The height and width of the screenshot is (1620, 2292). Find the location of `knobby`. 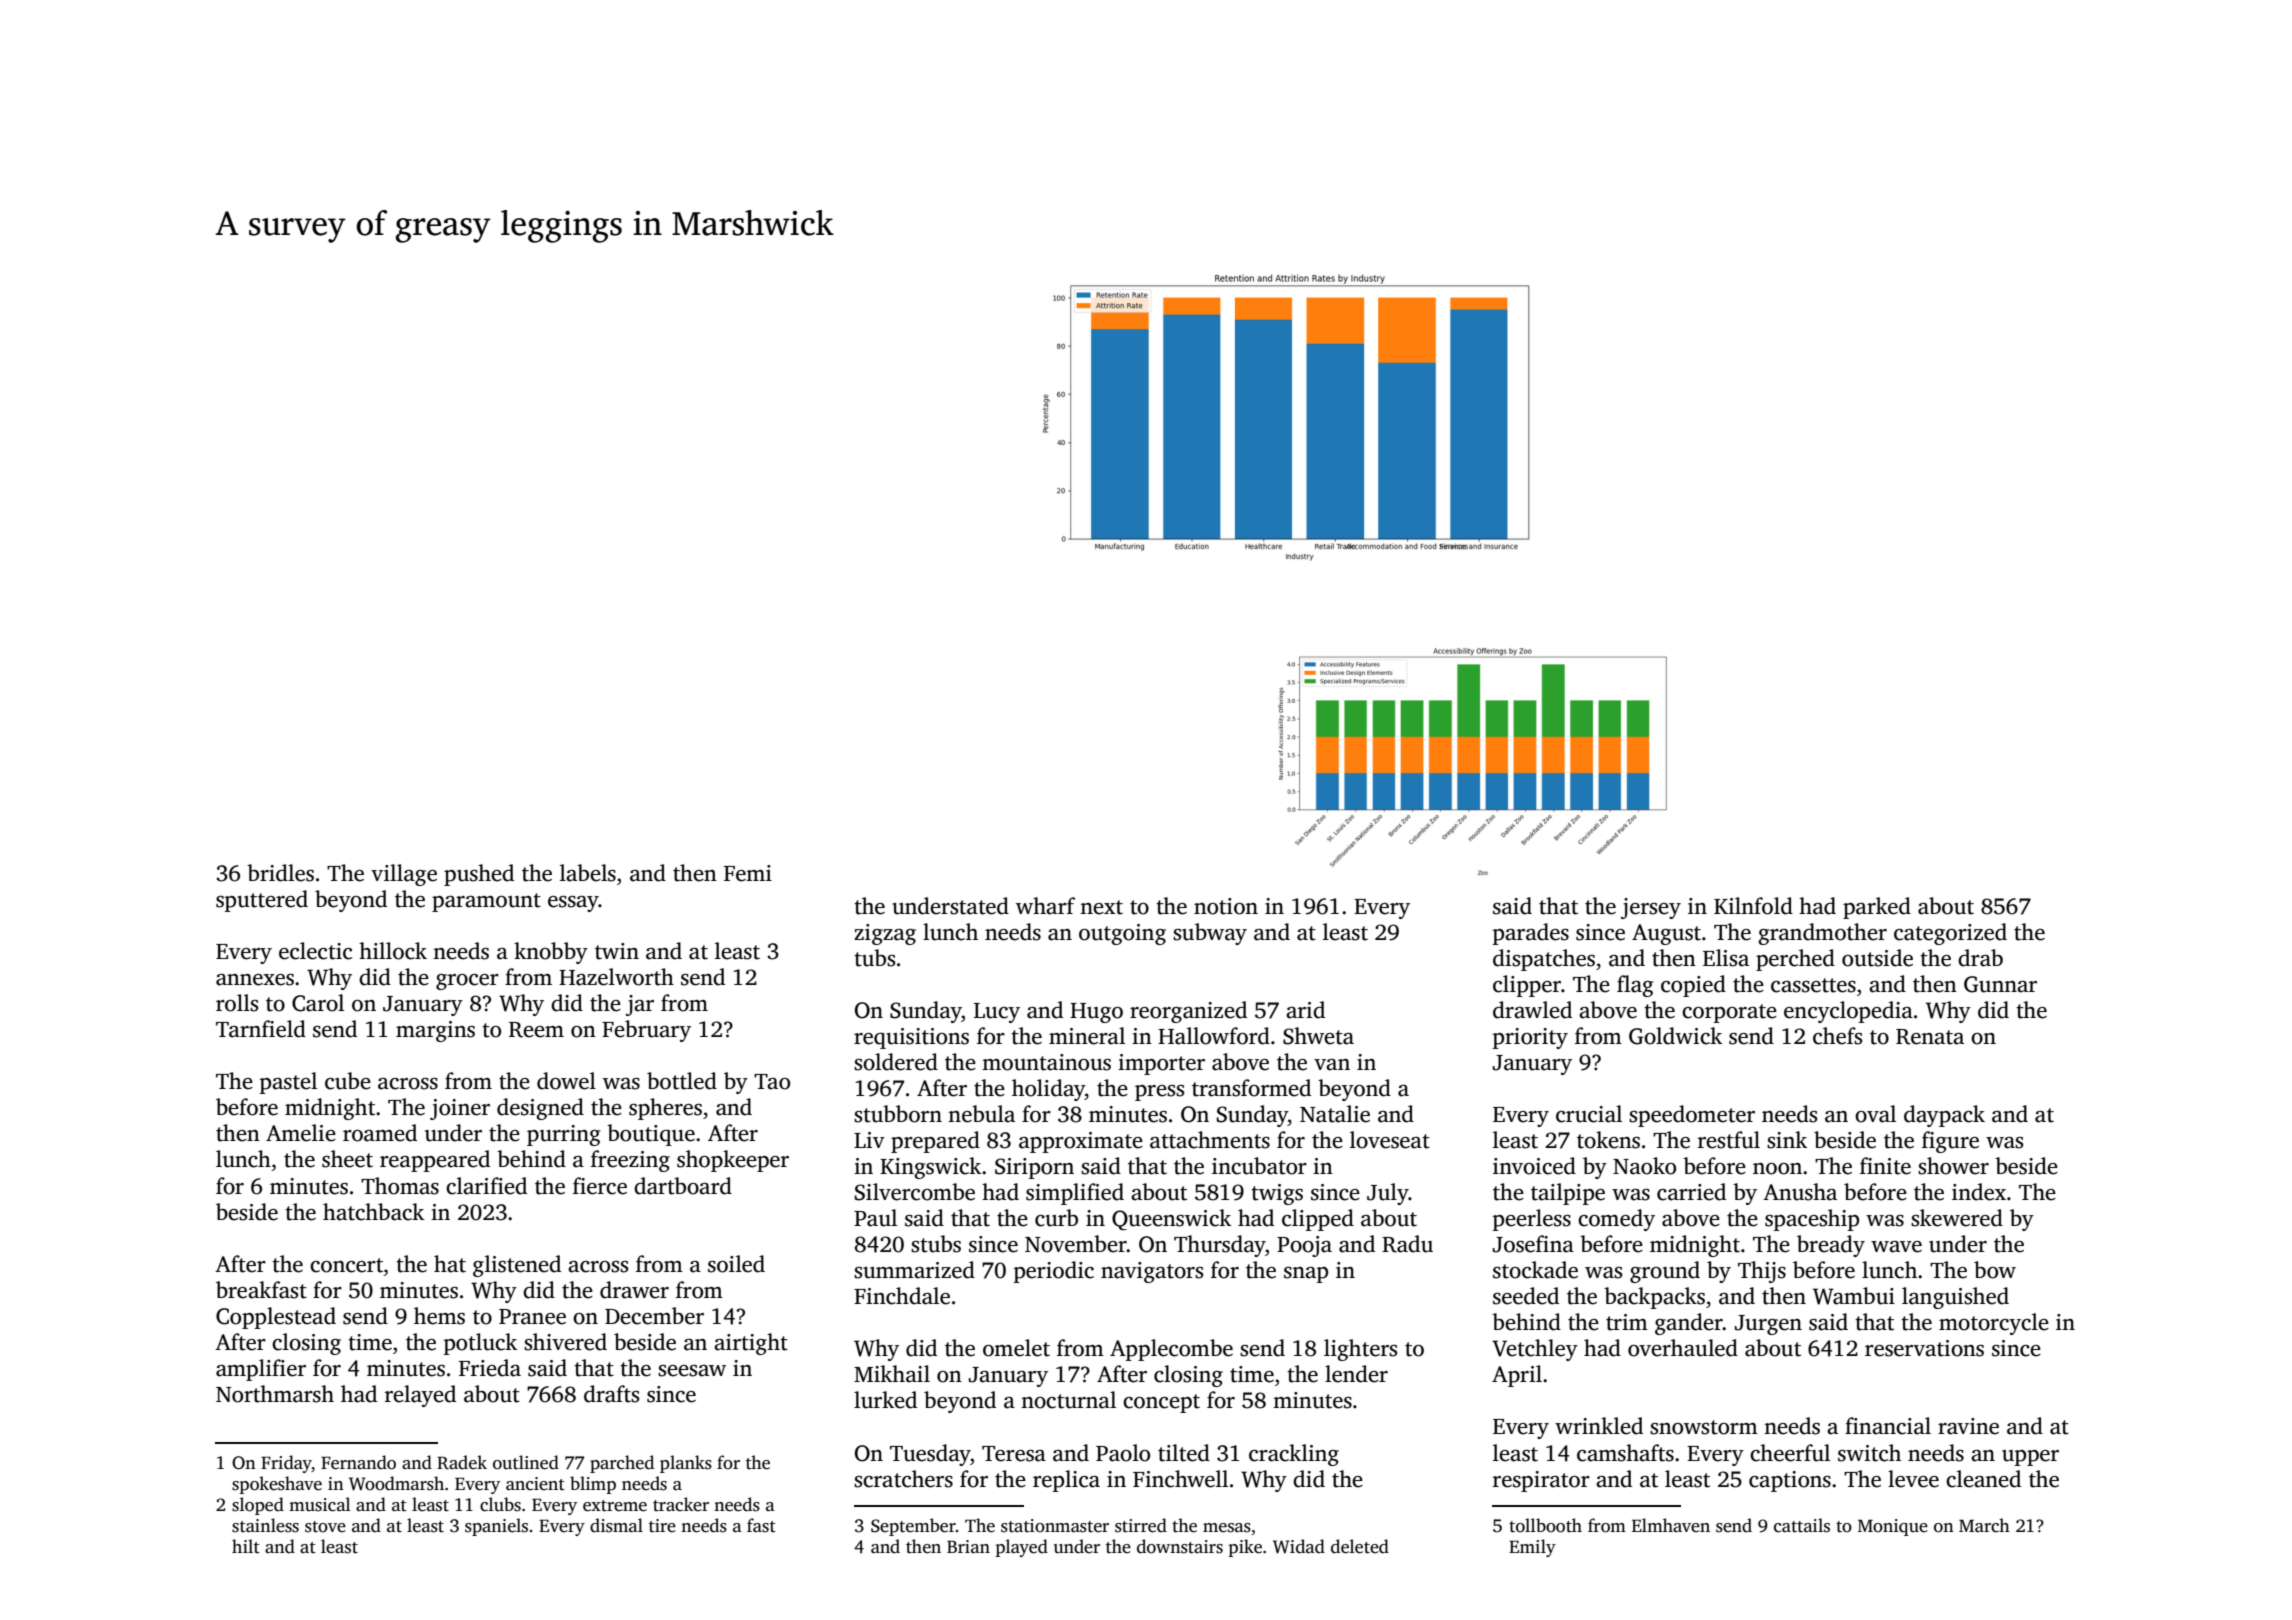

knobby is located at coordinates (551, 953).
